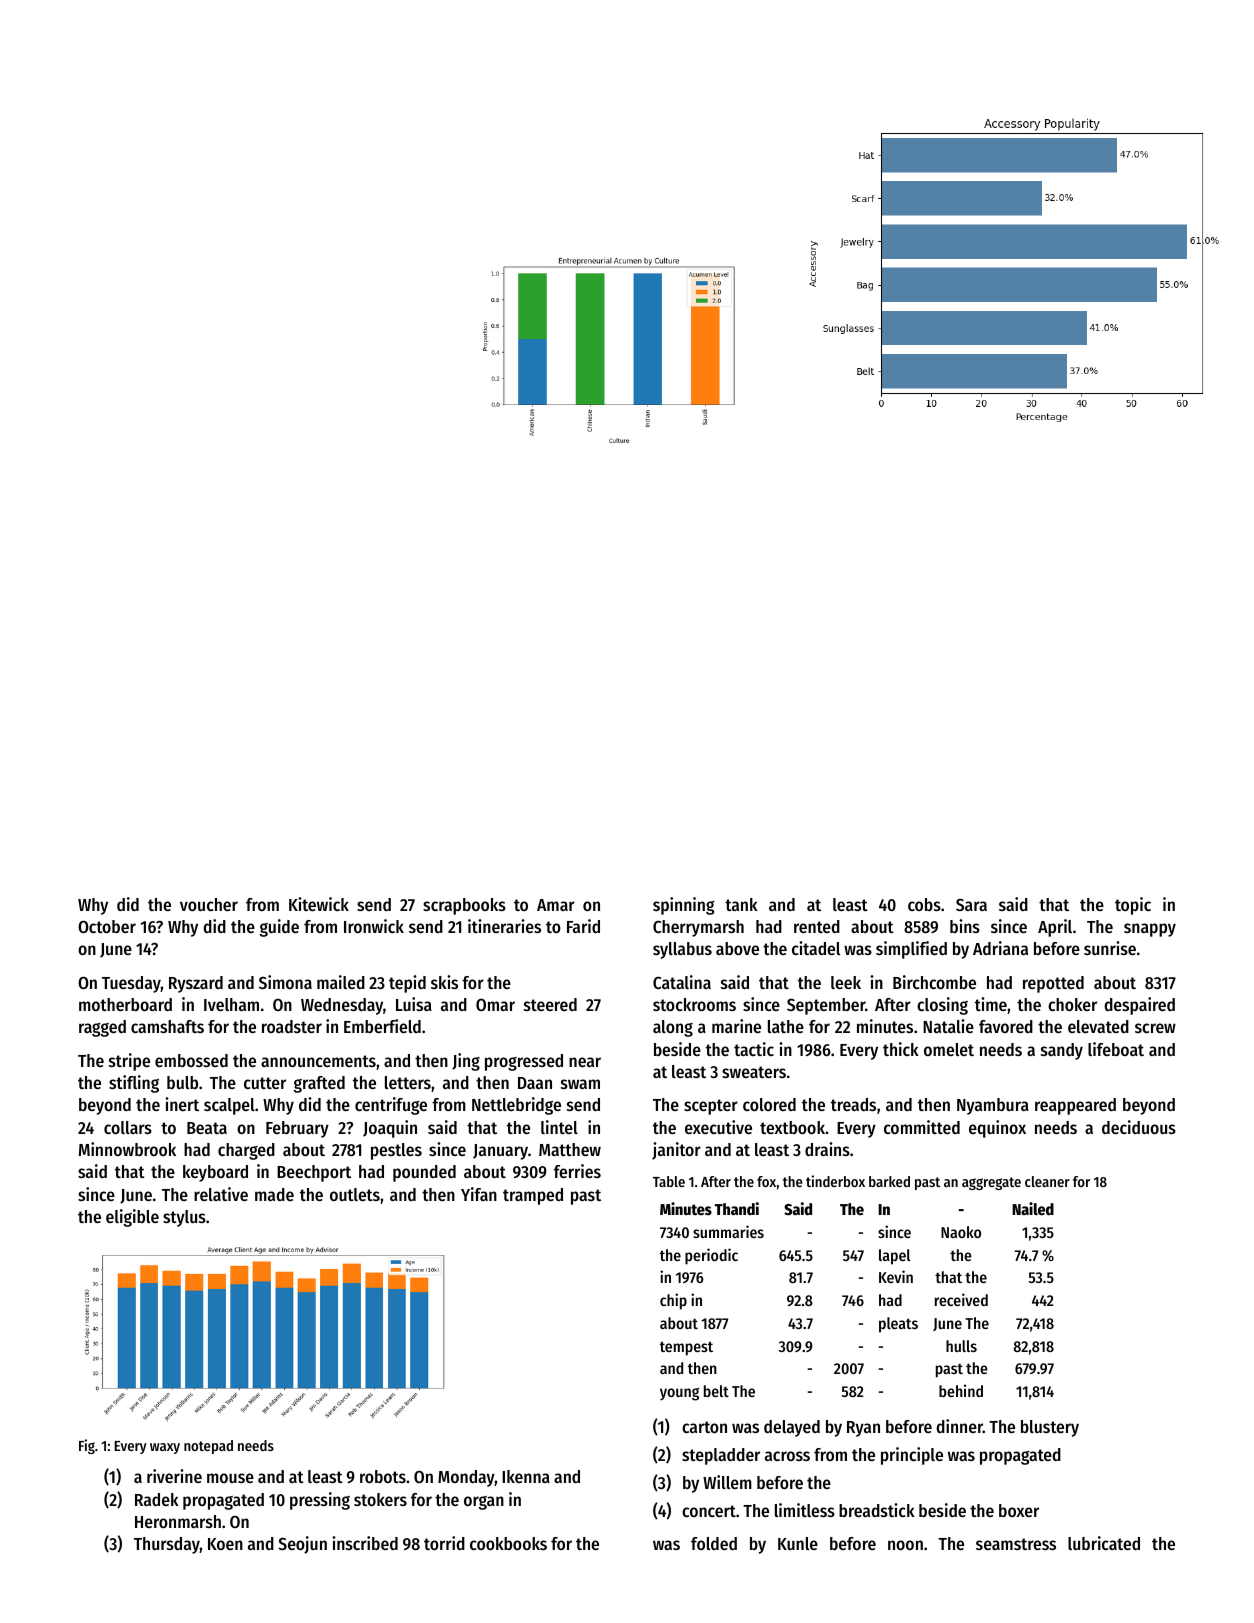 Image resolution: width=1254 pixels, height=1623 pixels. What do you see at coordinates (302, 1545) in the page?
I see `Seojun` at bounding box center [302, 1545].
